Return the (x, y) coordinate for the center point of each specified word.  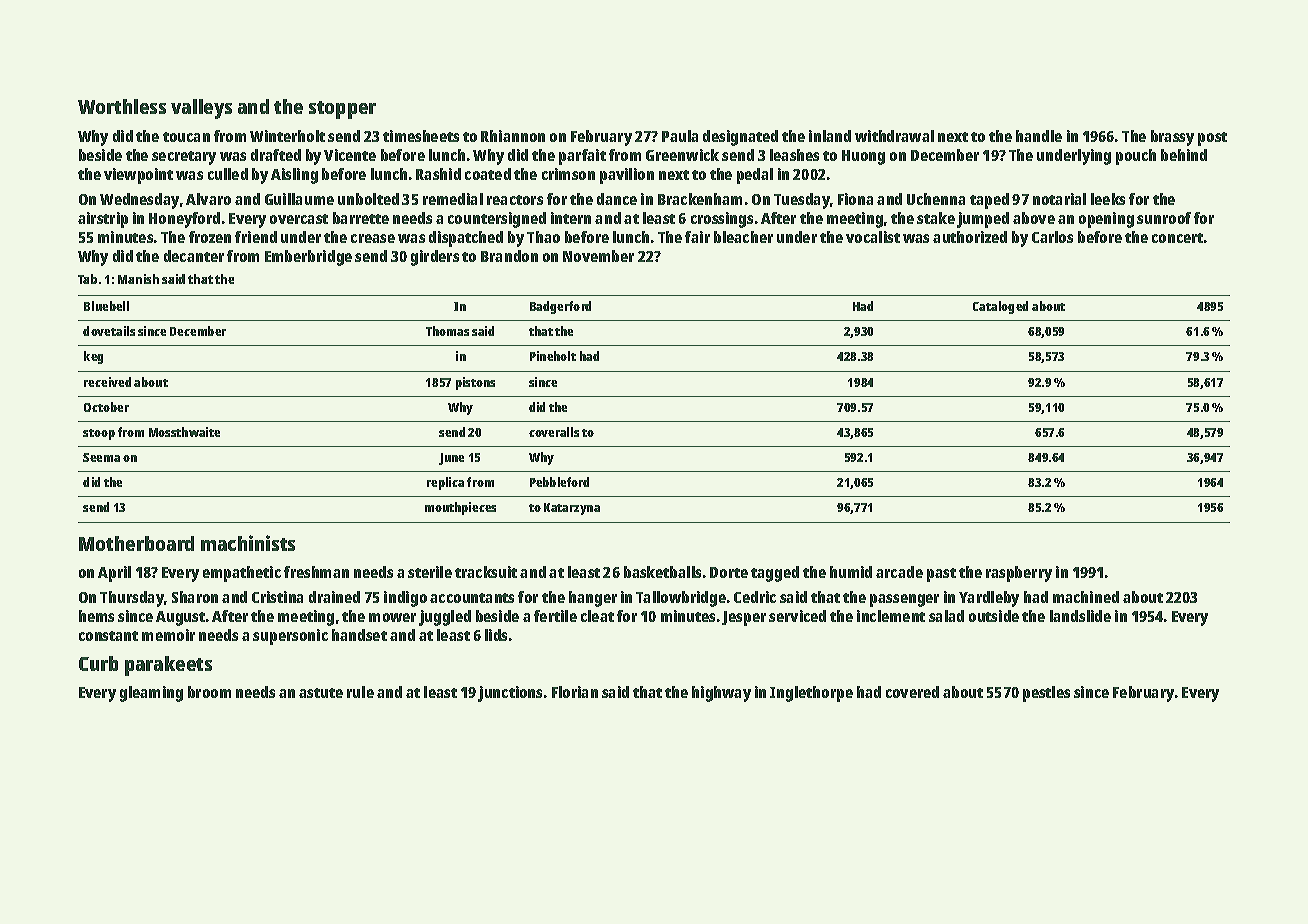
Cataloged (1000, 307)
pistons (475, 383)
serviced (797, 616)
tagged (775, 574)
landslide (1080, 616)
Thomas (447, 331)
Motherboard (136, 543)
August (180, 618)
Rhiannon (513, 136)
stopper (342, 110)
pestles (1046, 694)
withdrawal (894, 136)
